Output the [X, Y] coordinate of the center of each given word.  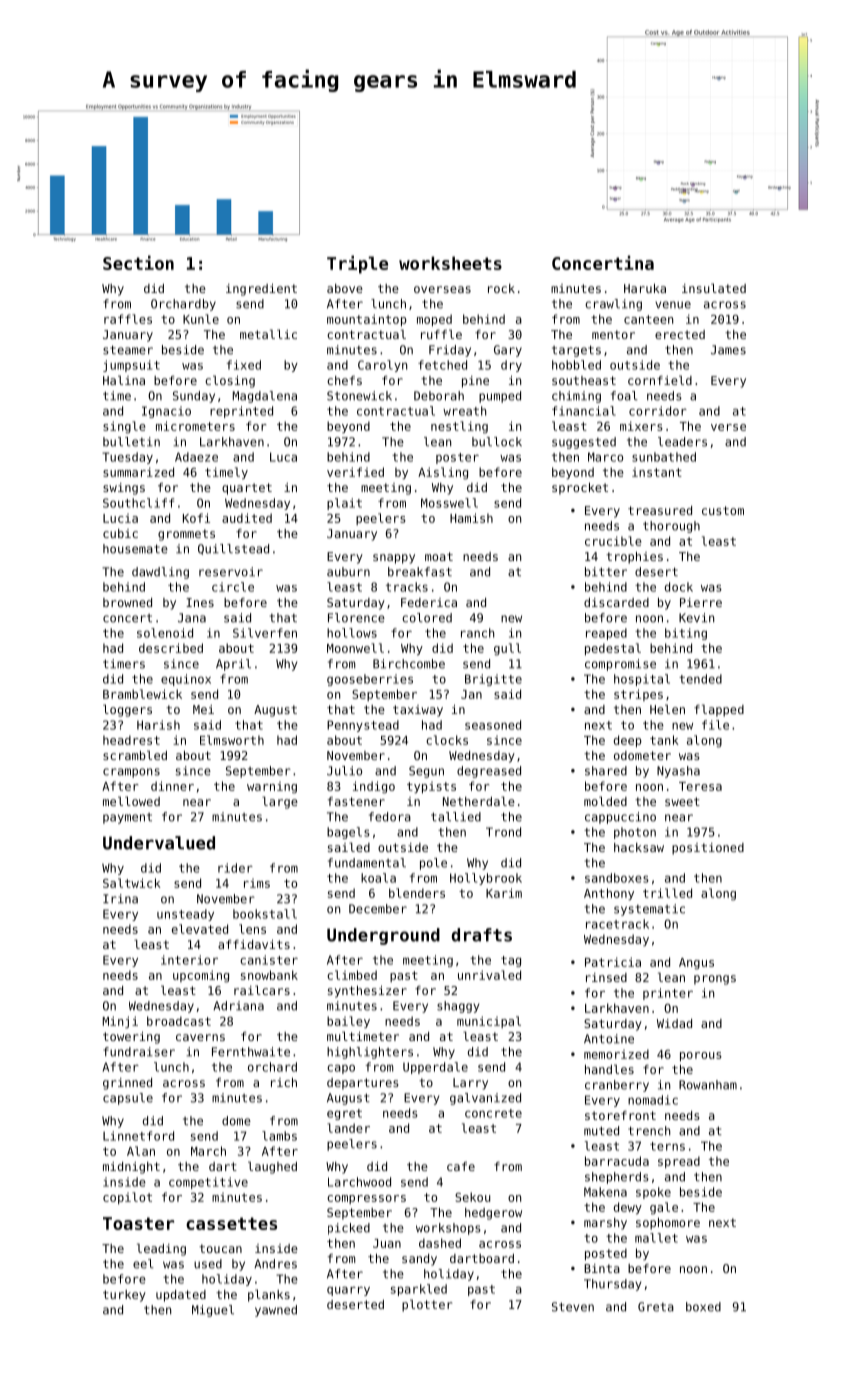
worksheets [450, 263]
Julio [344, 771]
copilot [127, 1198]
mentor [613, 334]
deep [628, 741]
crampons [131, 773]
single [124, 427]
